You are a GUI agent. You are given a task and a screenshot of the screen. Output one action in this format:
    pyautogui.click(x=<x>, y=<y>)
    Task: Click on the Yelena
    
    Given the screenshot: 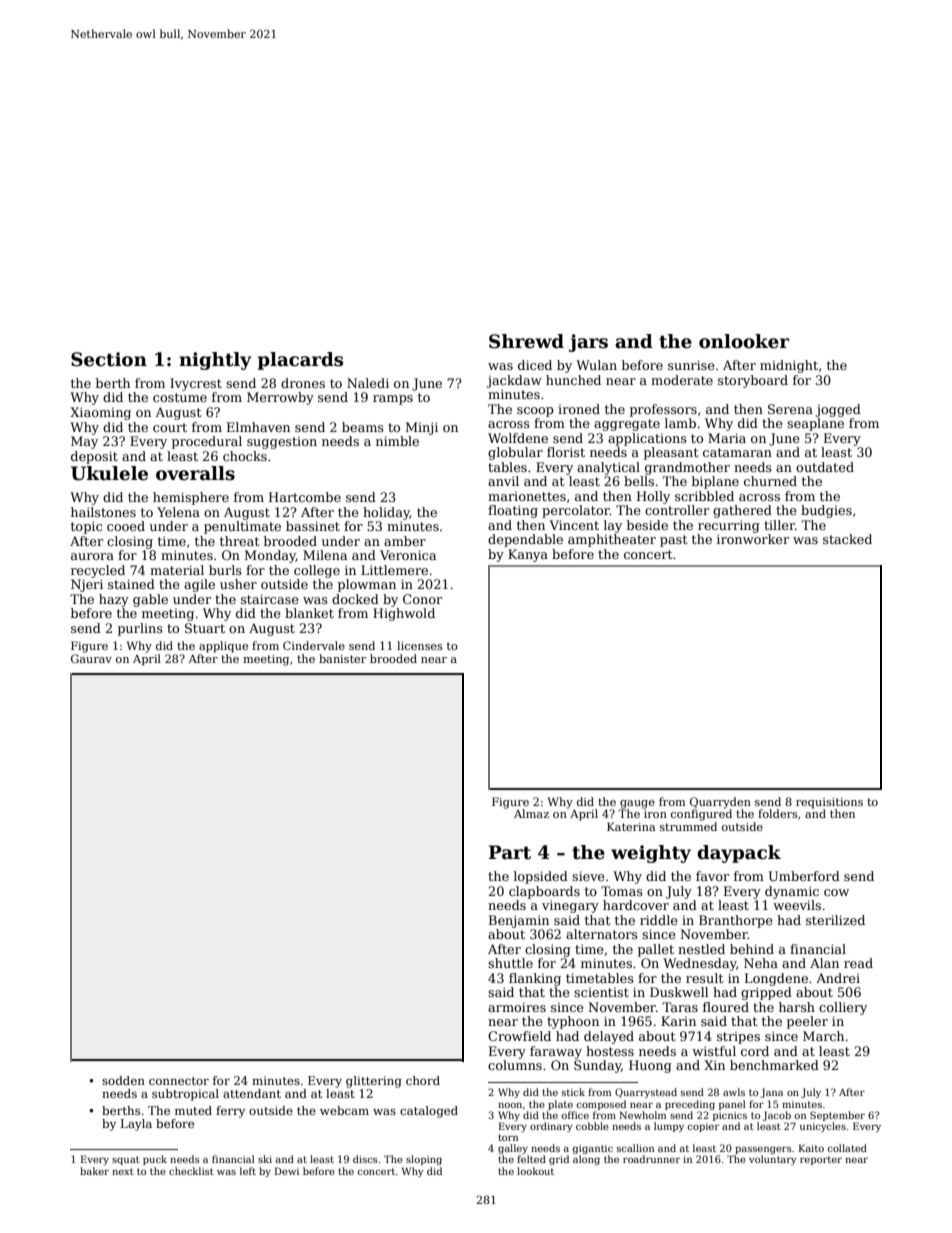 What is the action you would take?
    pyautogui.click(x=178, y=512)
